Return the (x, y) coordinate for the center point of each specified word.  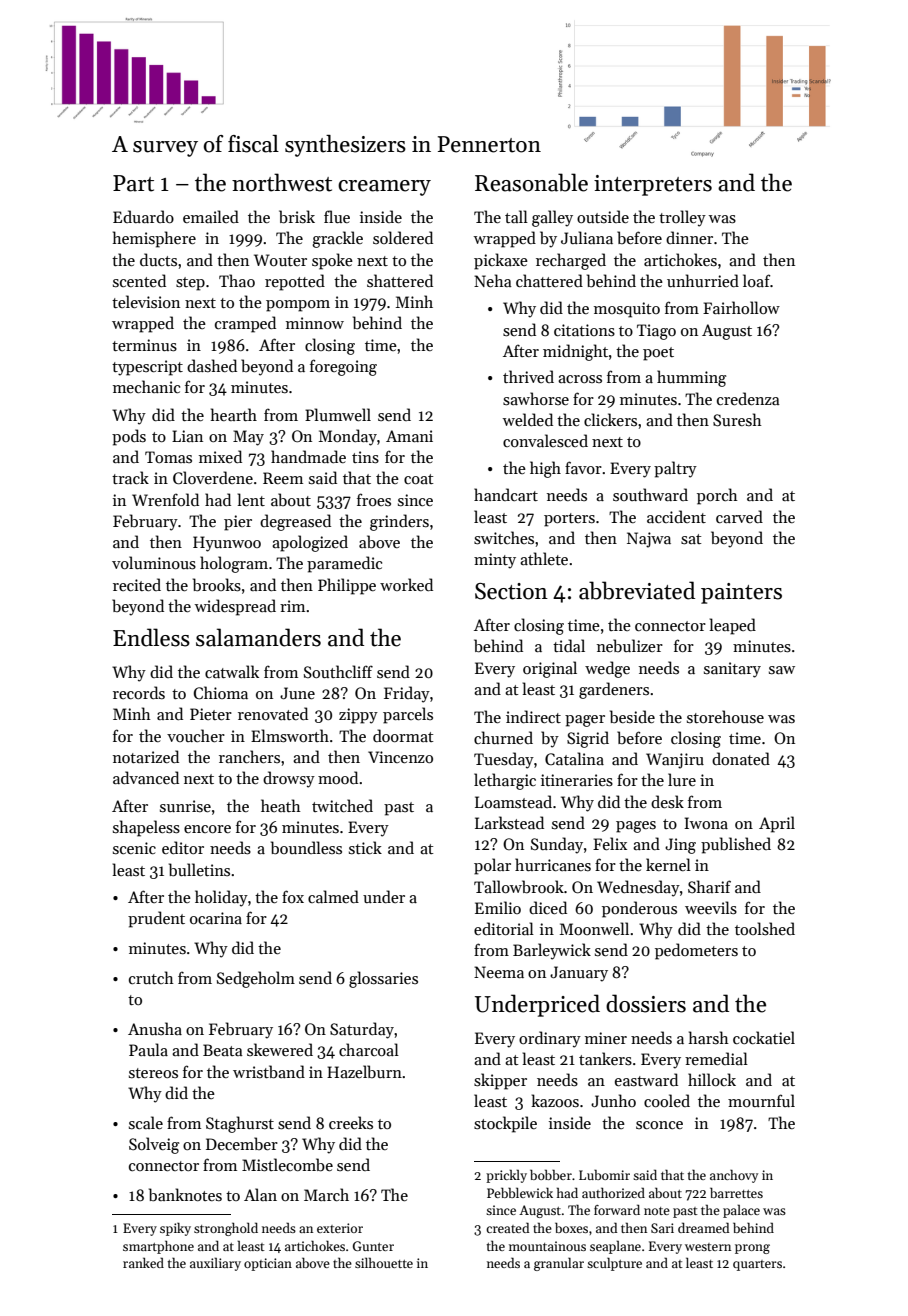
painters (741, 593)
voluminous (154, 563)
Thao (237, 280)
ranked (143, 1262)
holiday (221, 898)
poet (658, 354)
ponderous (639, 909)
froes (374, 499)
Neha (493, 280)
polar (492, 866)
